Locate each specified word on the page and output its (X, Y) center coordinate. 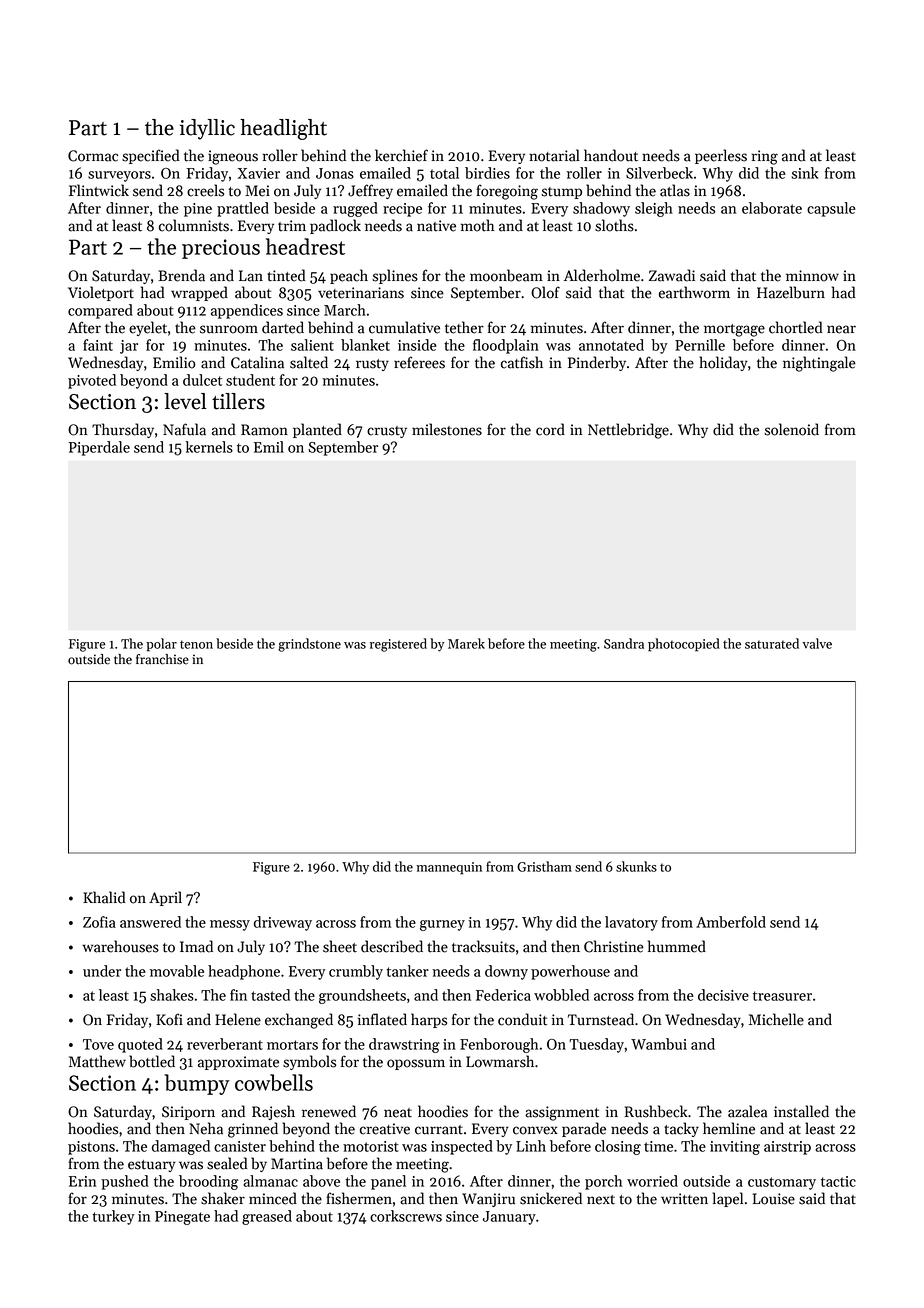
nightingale (819, 364)
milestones (447, 429)
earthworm (694, 292)
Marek (466, 643)
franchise (162, 659)
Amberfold (731, 922)
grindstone (309, 645)
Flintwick (99, 190)
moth (477, 225)
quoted (140, 1045)
